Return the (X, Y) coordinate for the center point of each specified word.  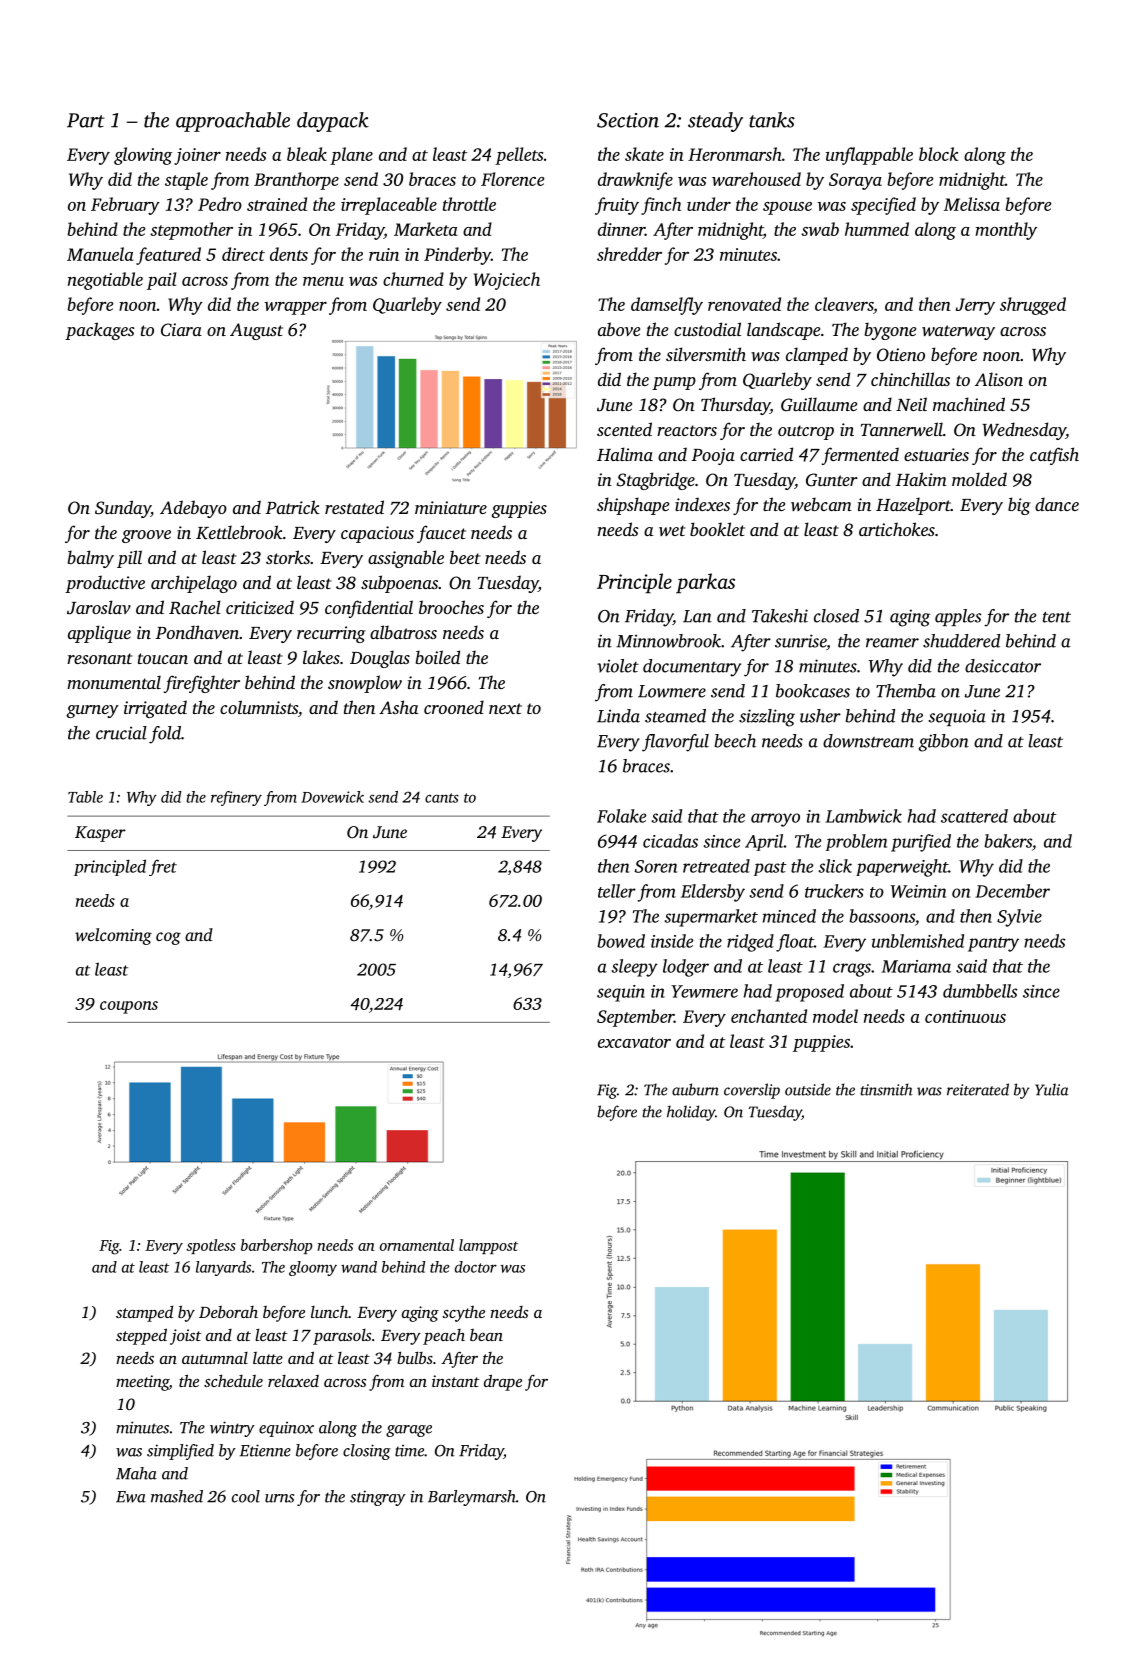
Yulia (1052, 1089)
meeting (142, 1383)
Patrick (293, 507)
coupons (129, 1007)
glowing (143, 156)
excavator (634, 1042)
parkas (705, 583)
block (938, 154)
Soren (656, 866)
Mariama (916, 966)
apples (958, 617)
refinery (236, 798)
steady (715, 122)
